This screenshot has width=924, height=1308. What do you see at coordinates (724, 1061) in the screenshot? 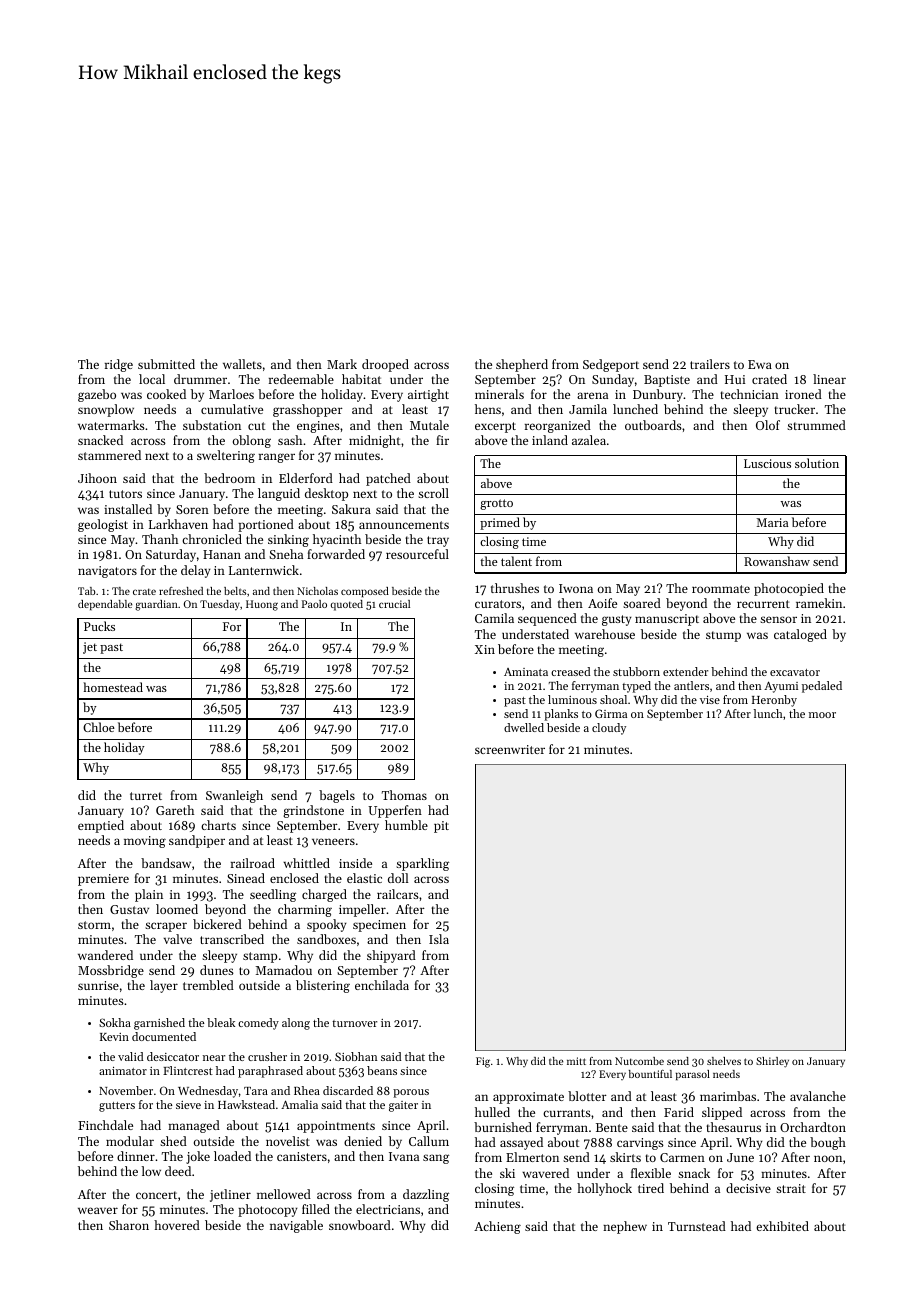
I see `shelves` at bounding box center [724, 1061].
